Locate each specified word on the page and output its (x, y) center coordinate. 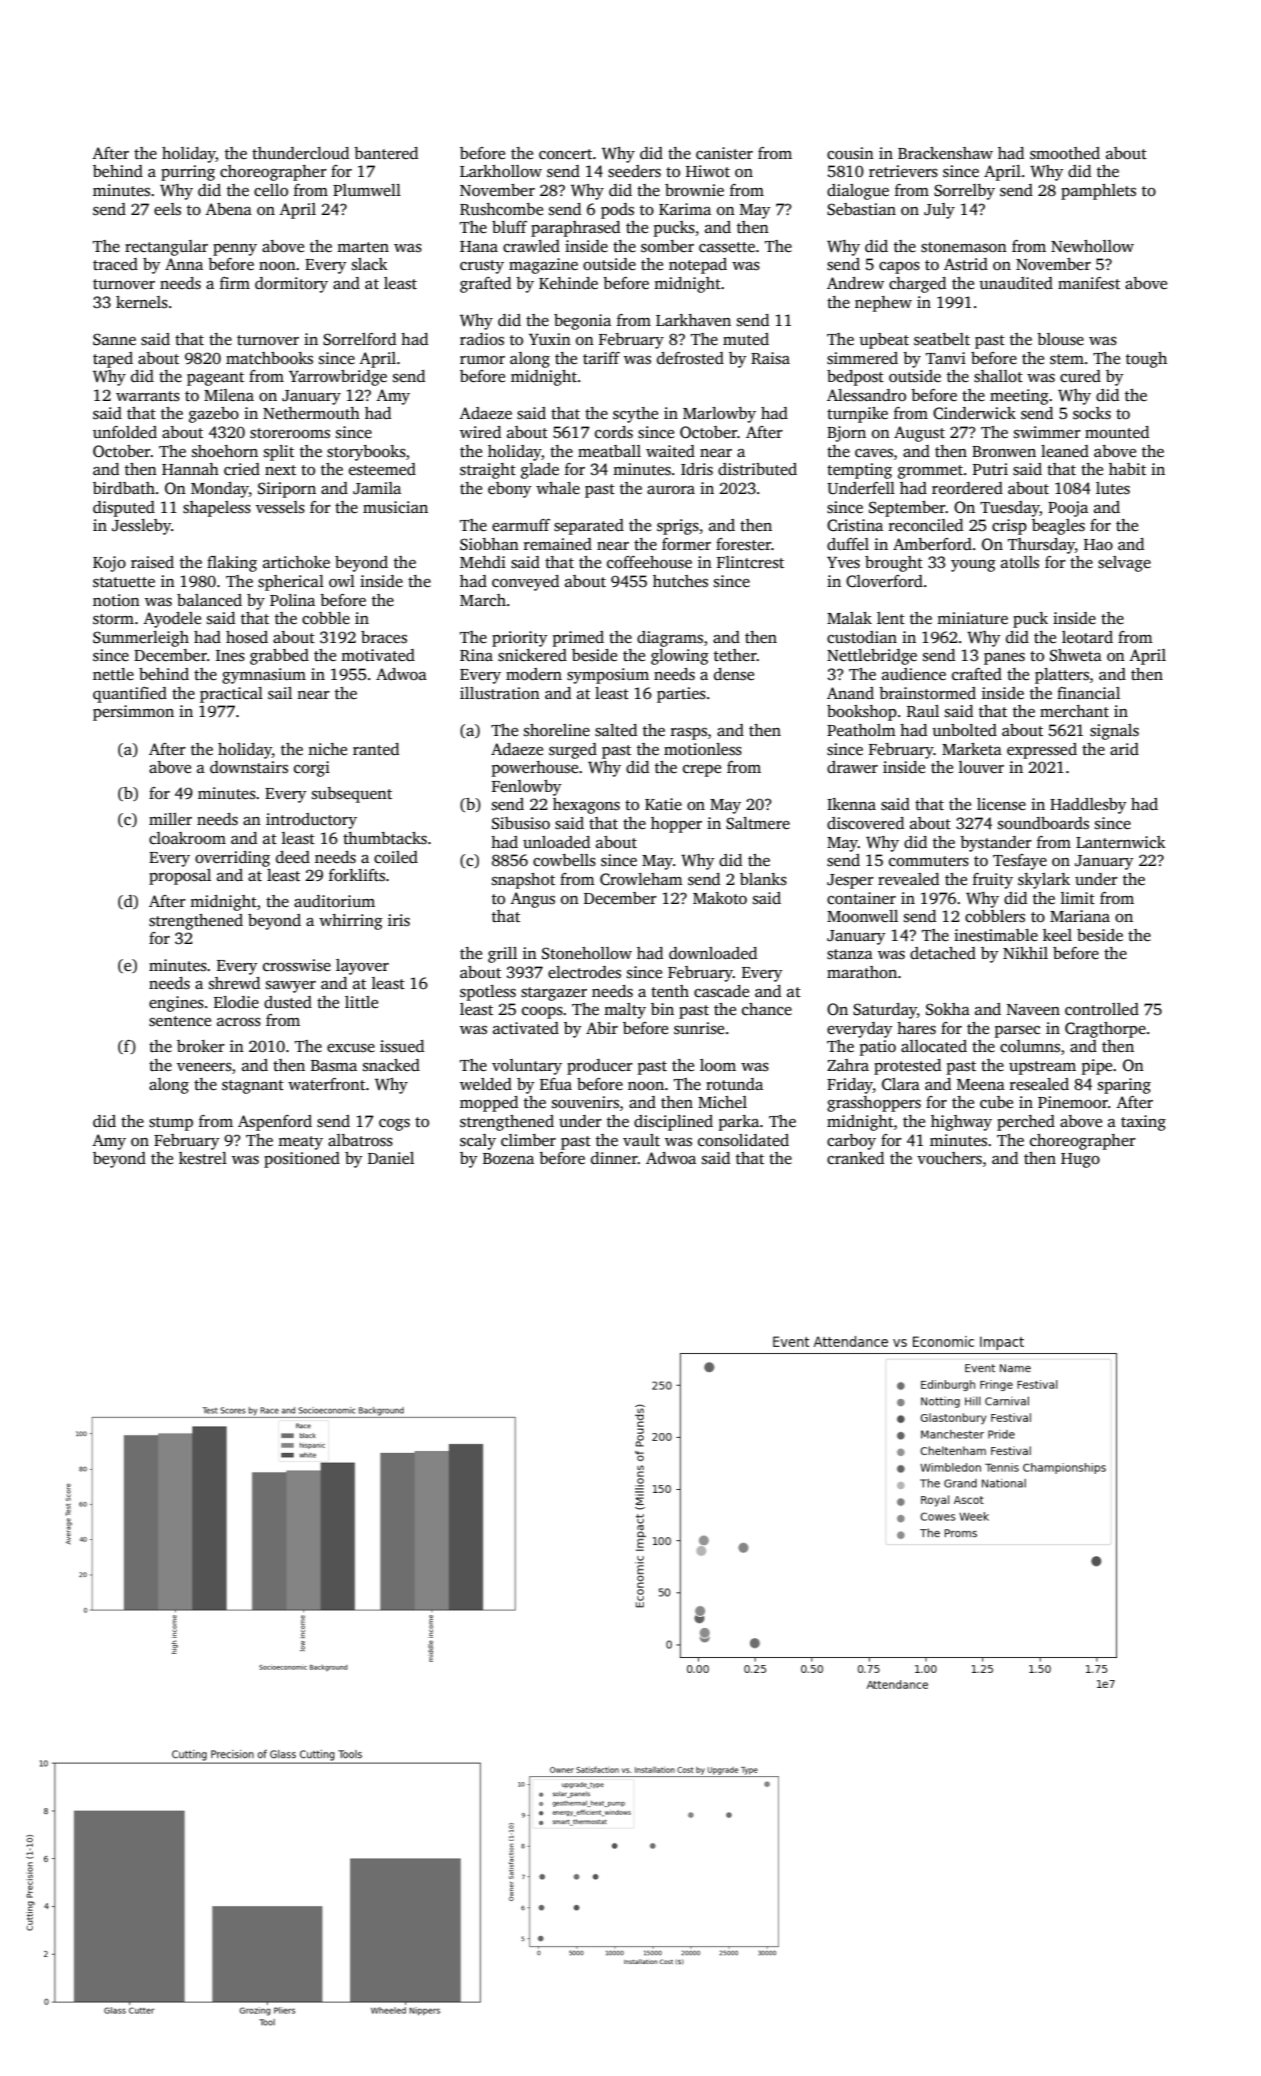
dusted (288, 1002)
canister (724, 153)
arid (1124, 749)
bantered (386, 153)
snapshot (523, 881)
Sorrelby (964, 192)
